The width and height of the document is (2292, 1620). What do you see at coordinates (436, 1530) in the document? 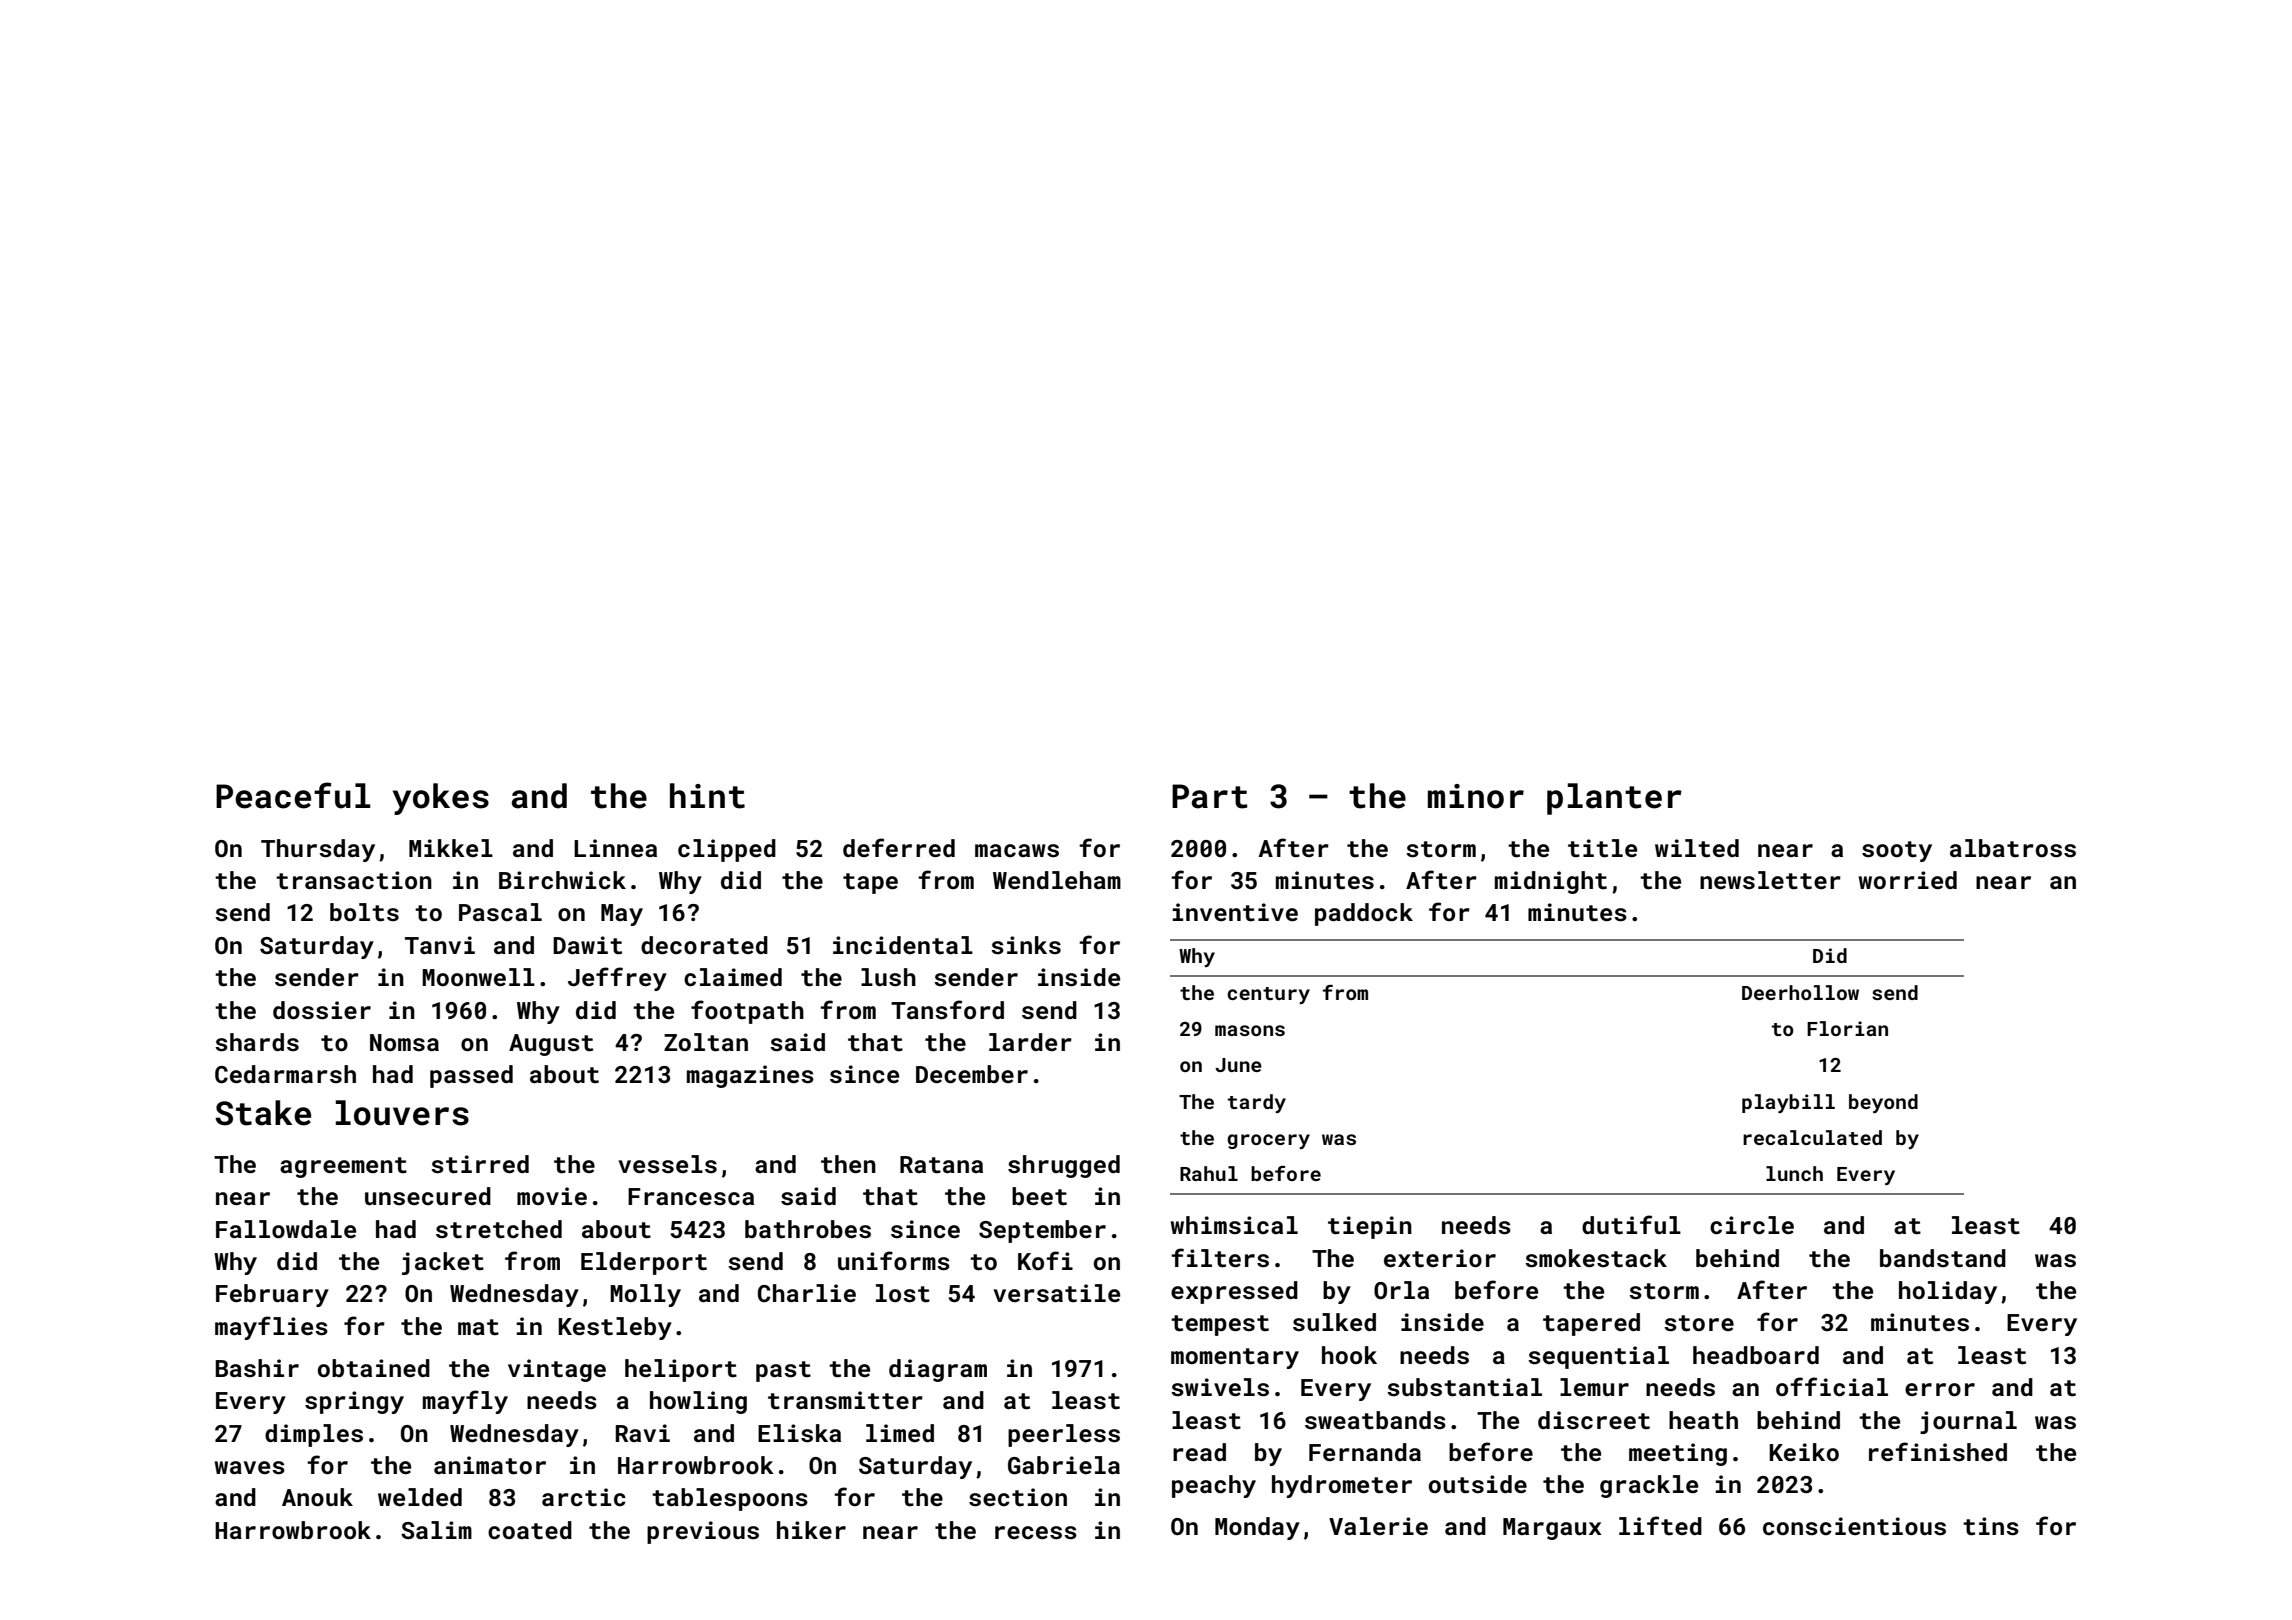
I see `Salim` at bounding box center [436, 1530].
